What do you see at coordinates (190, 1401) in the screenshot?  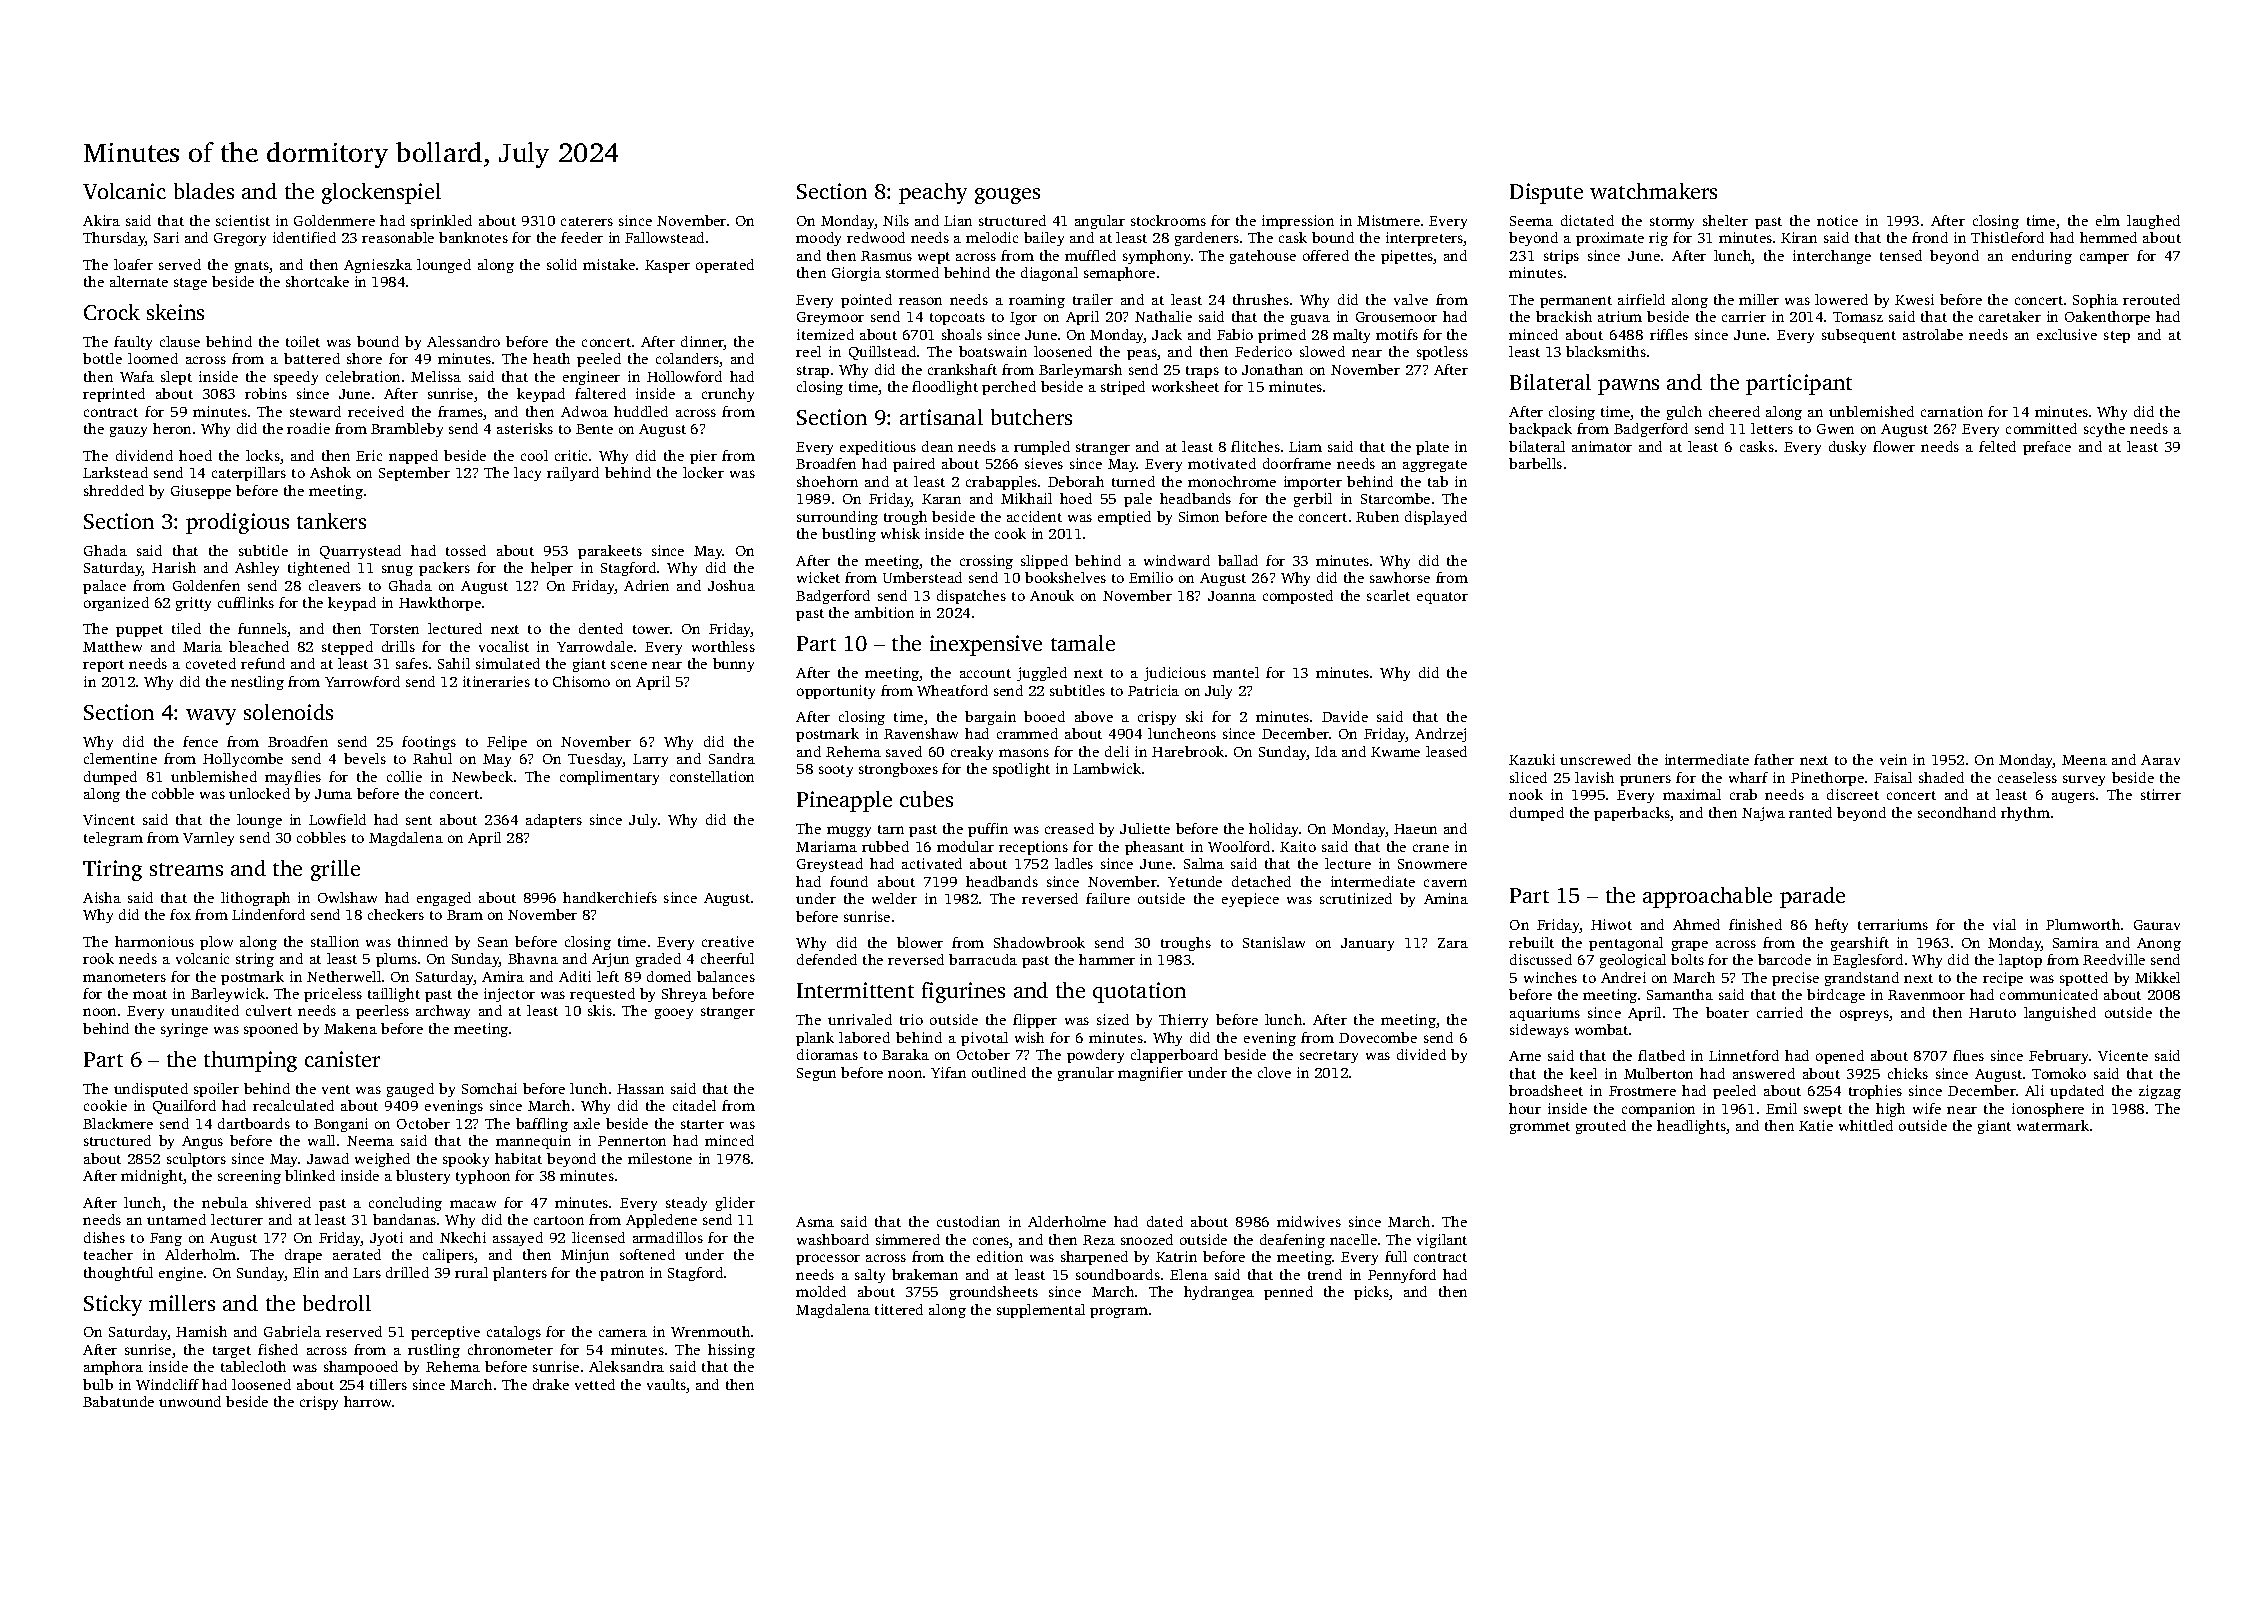 I see `unwound` at bounding box center [190, 1401].
